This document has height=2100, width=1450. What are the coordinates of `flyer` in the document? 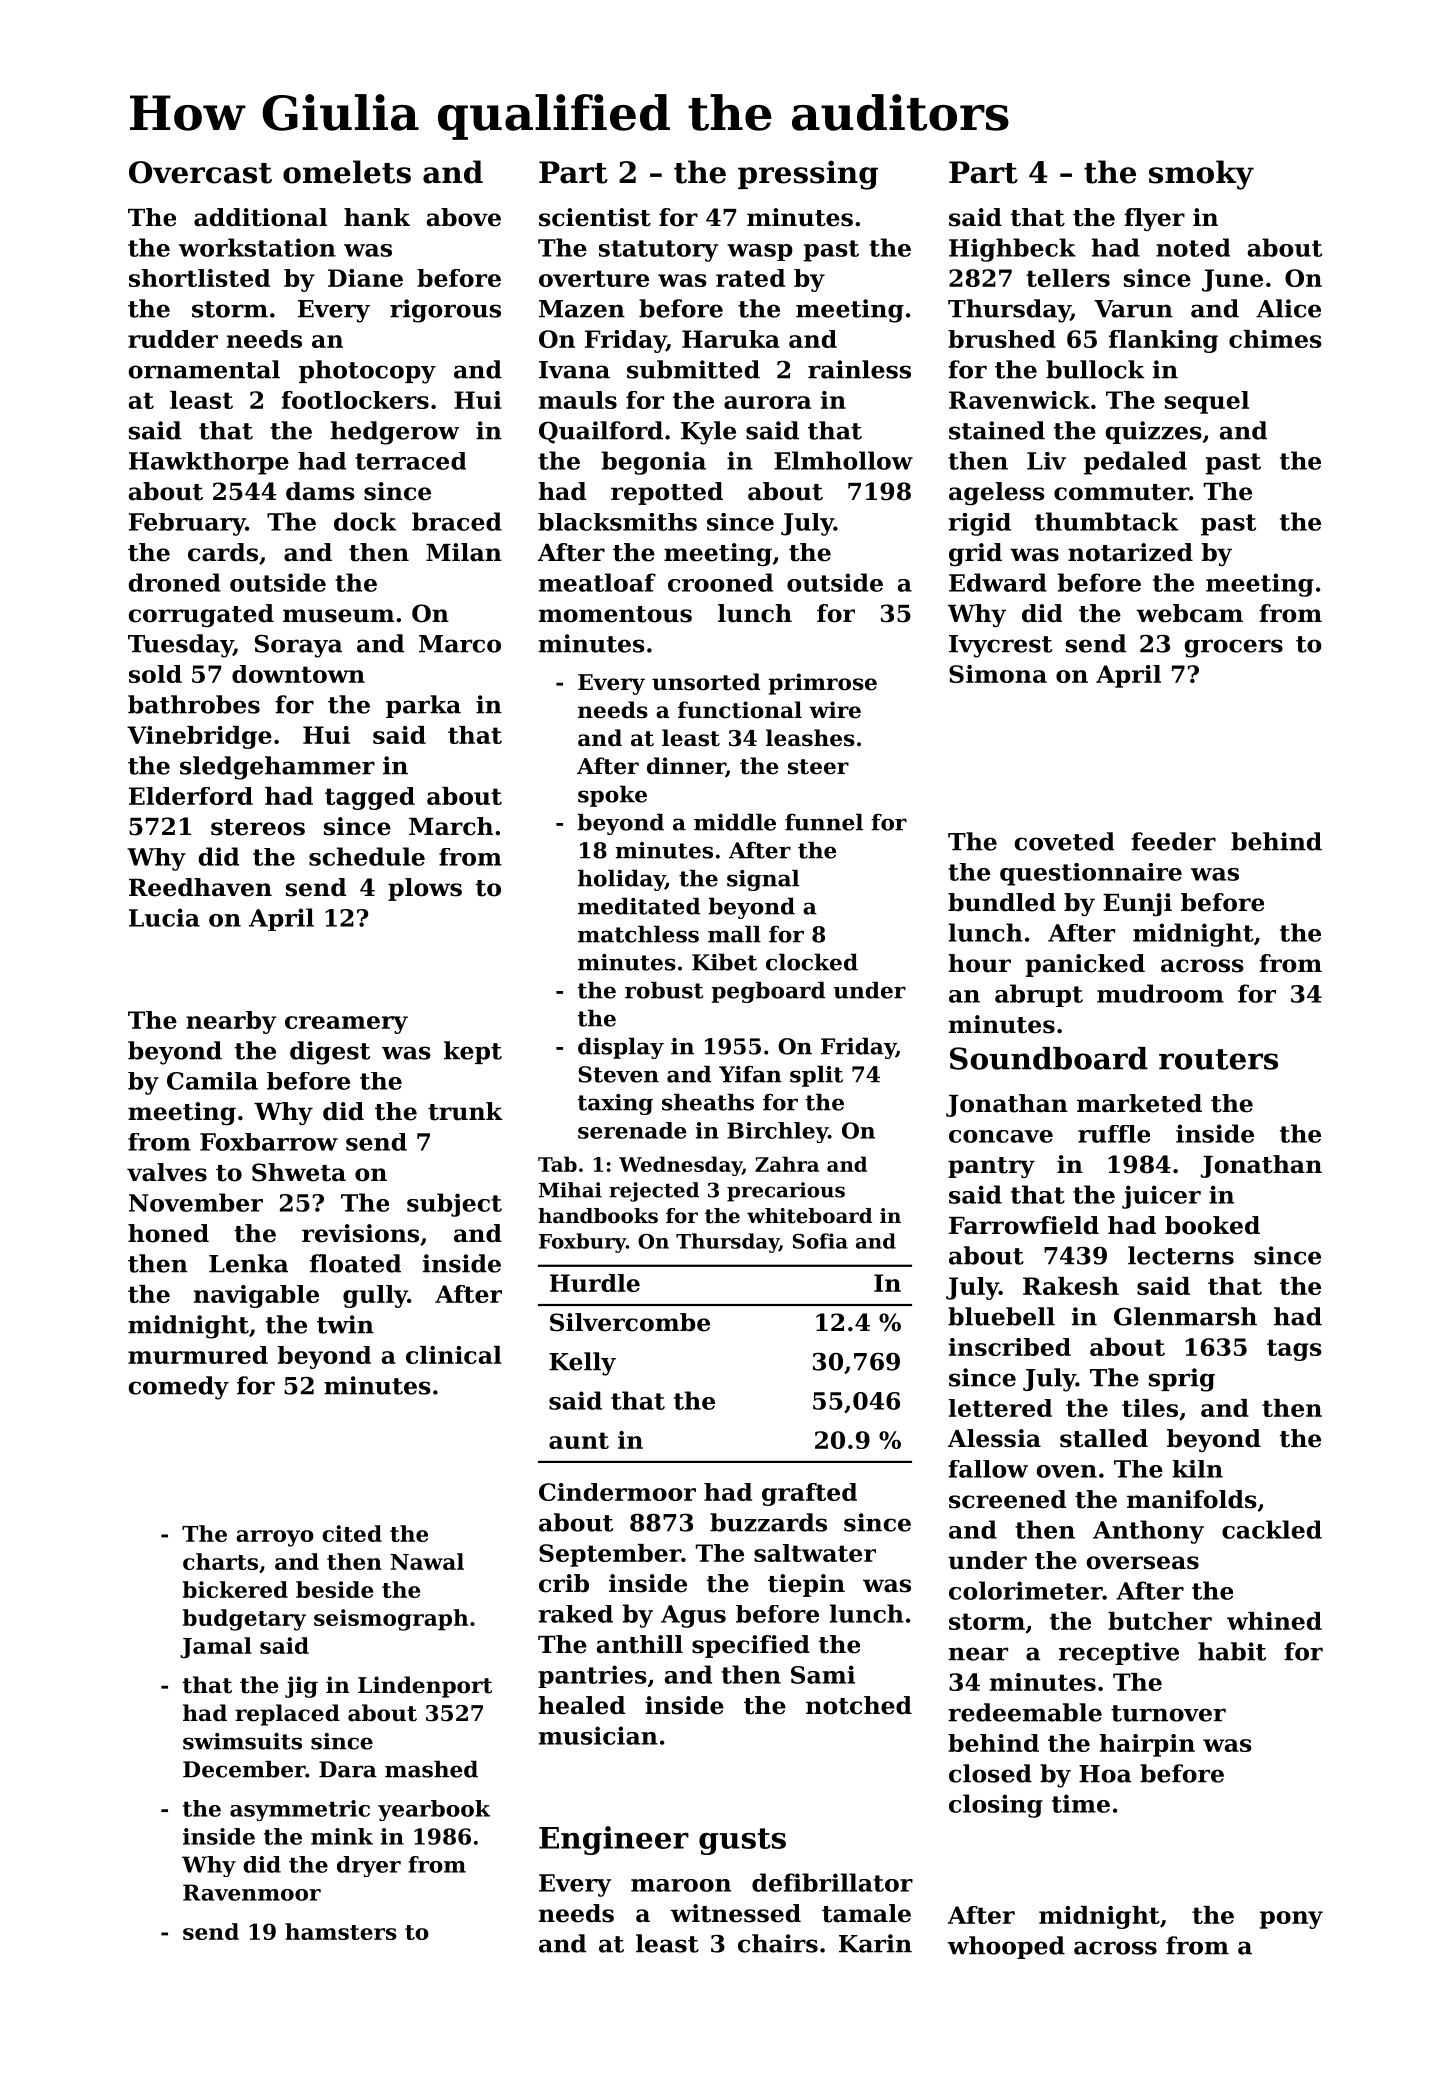 It's located at (1154, 219).
